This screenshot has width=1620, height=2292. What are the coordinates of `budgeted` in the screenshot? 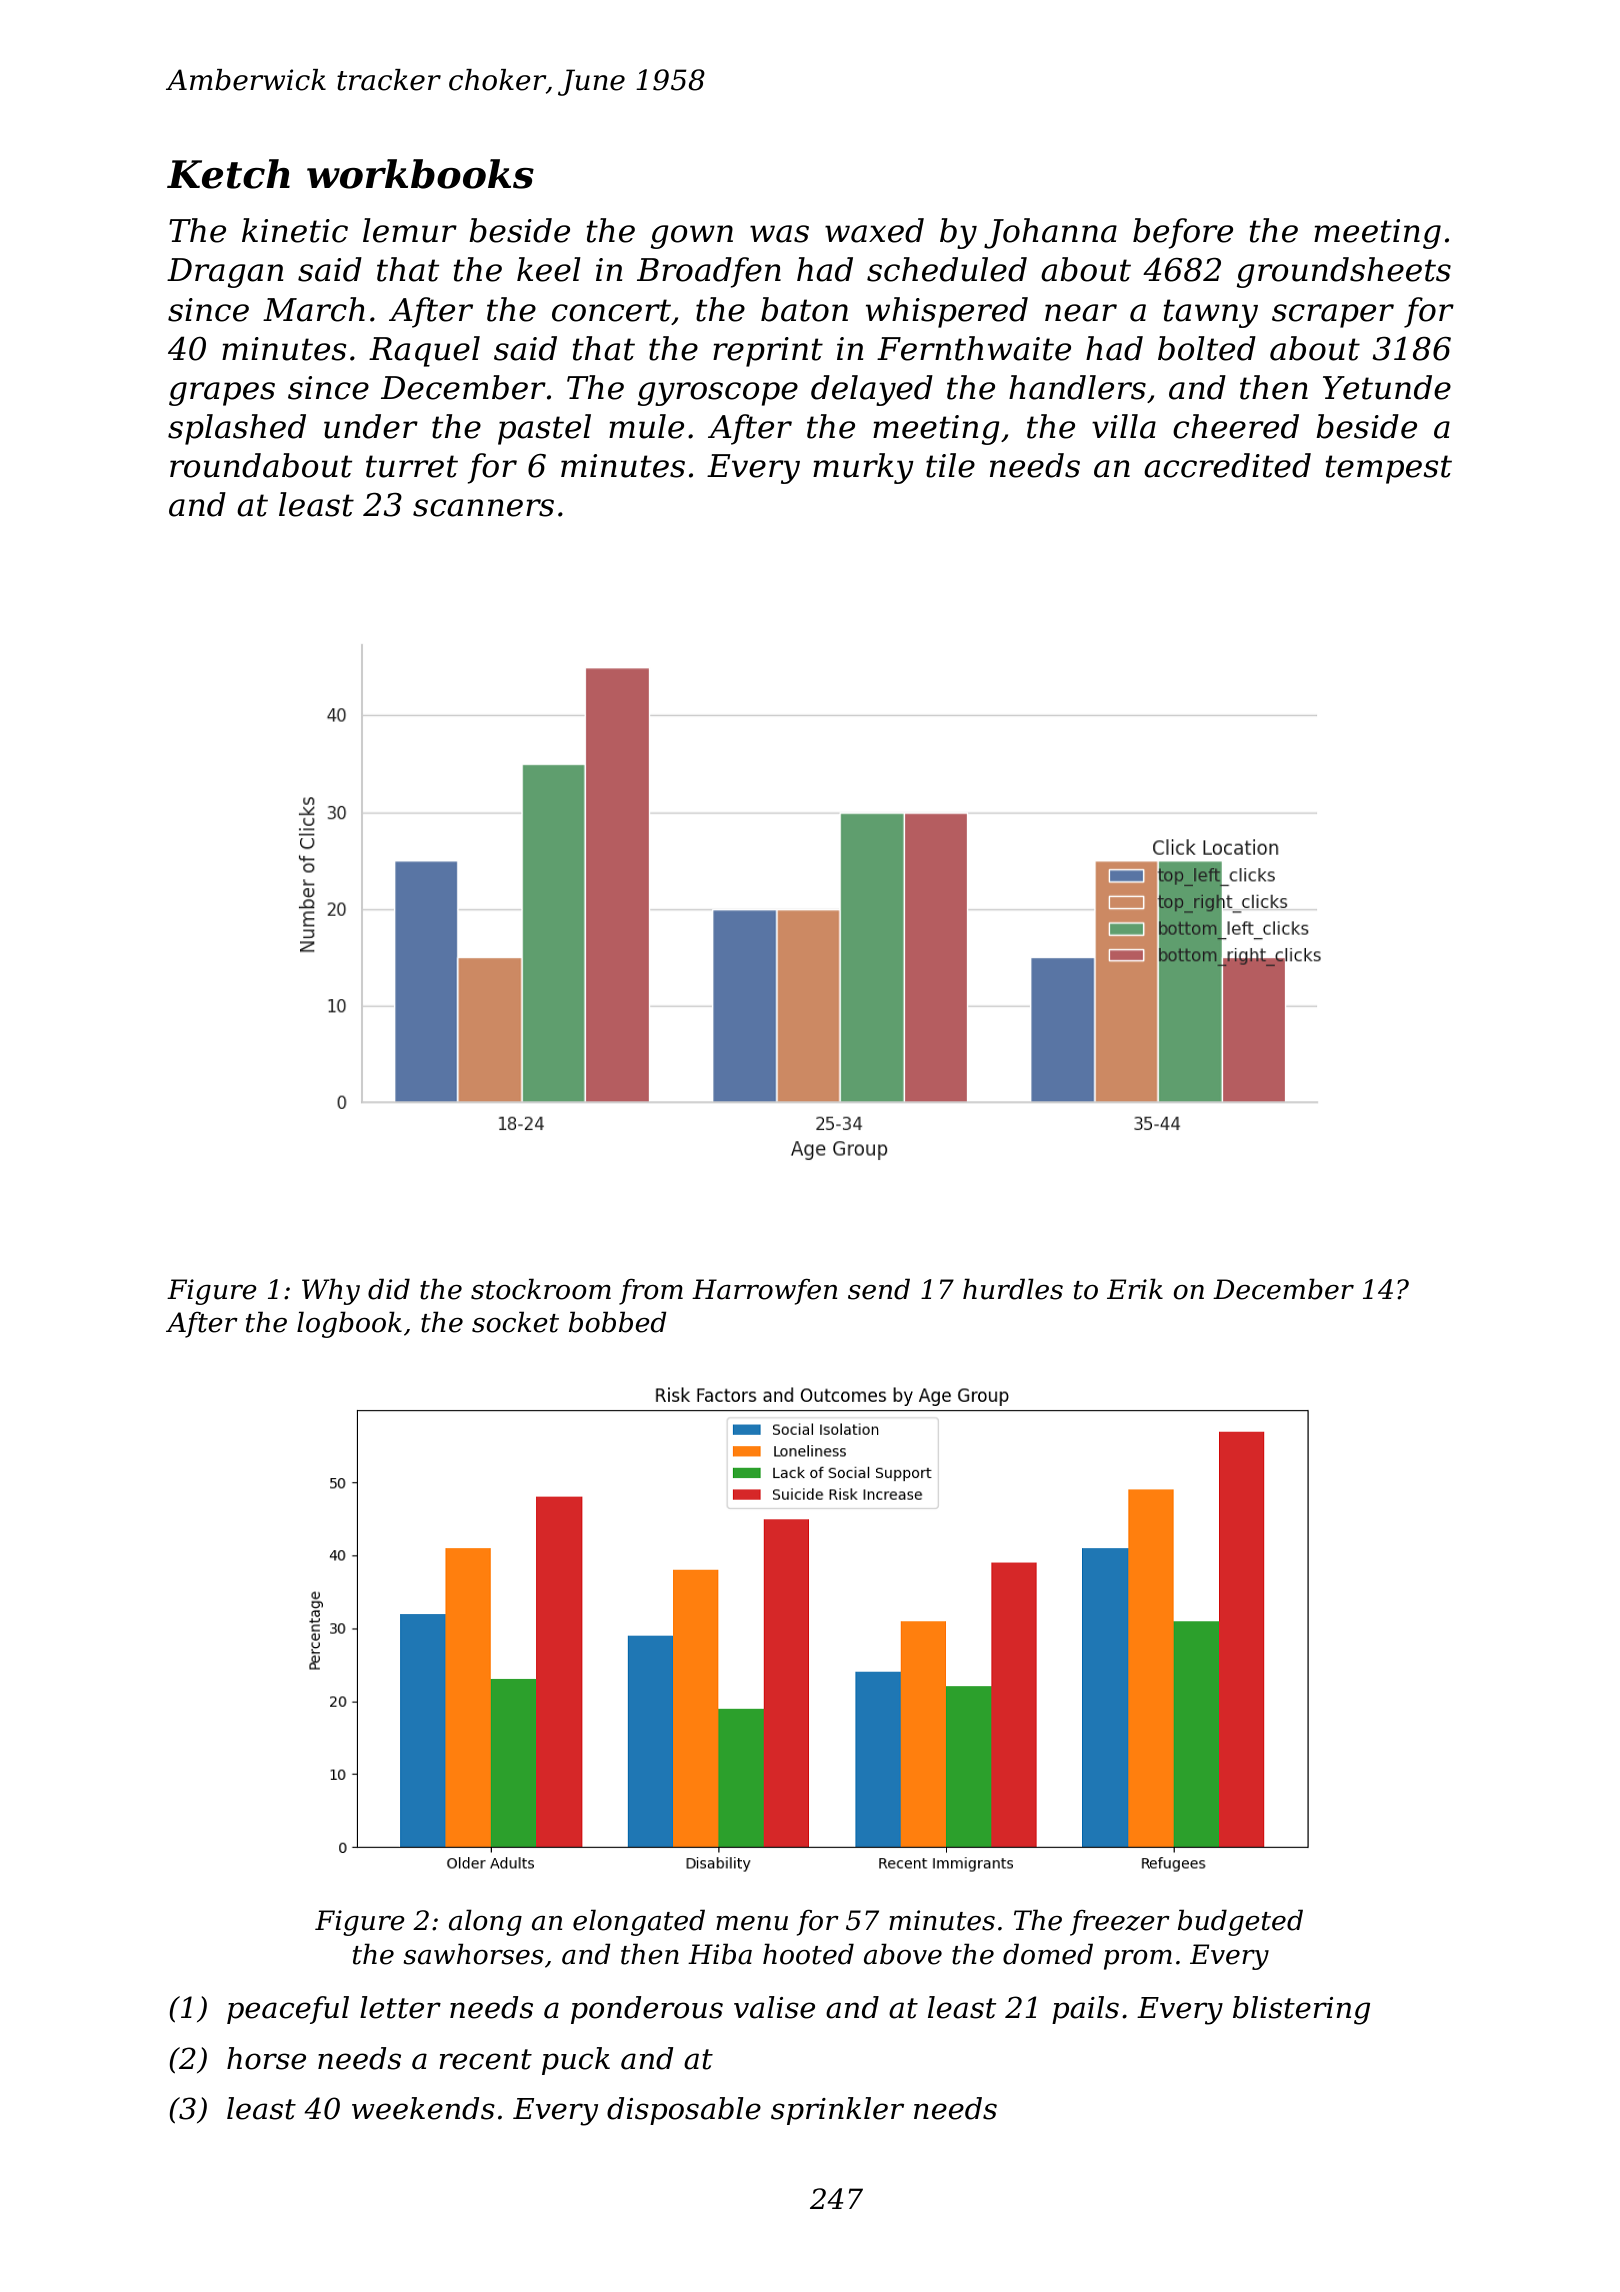 It's located at (1240, 1922).
